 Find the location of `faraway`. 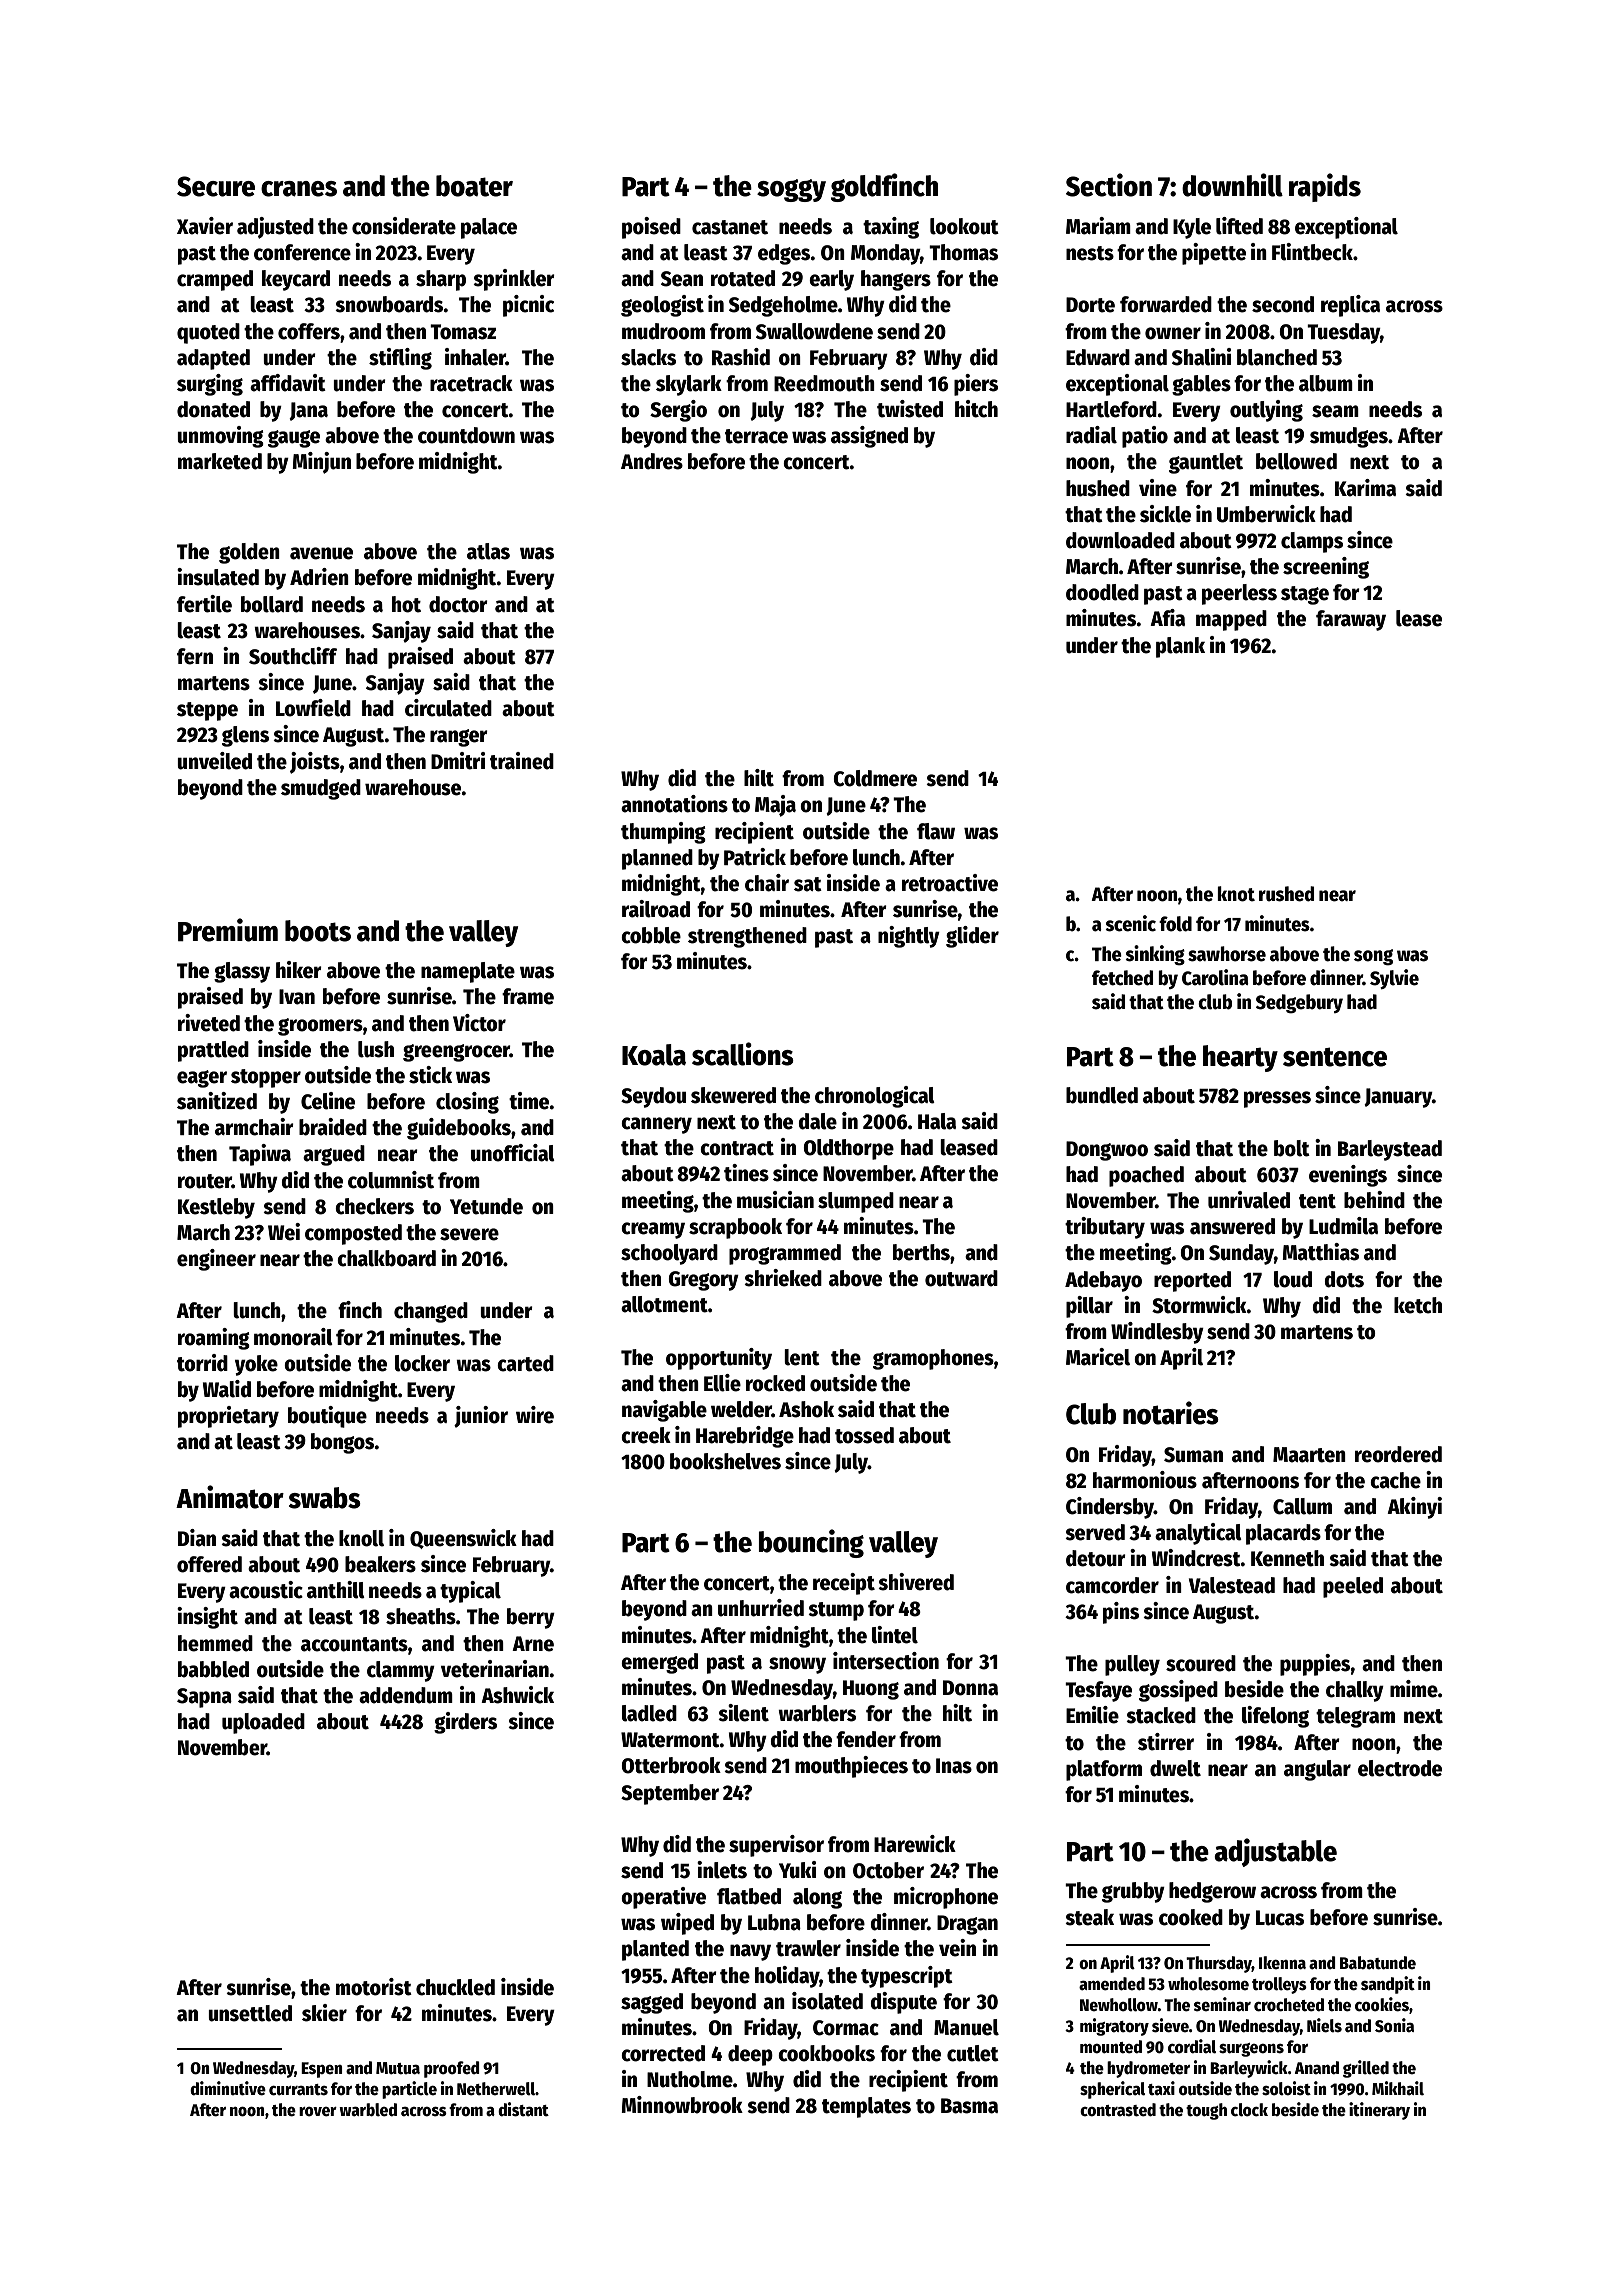

faraway is located at coordinates (1351, 620).
